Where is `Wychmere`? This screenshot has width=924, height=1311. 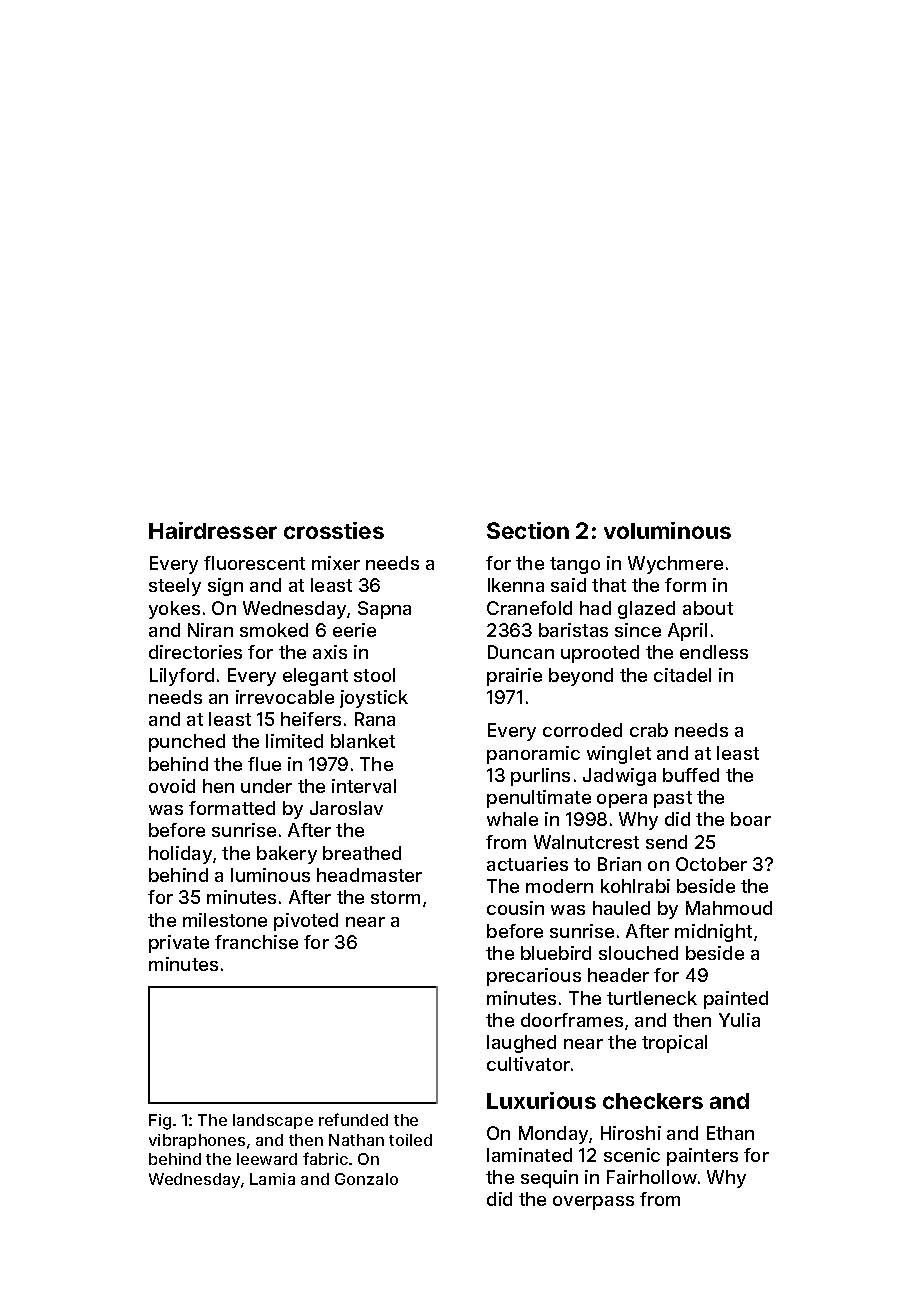 Wychmere is located at coordinates (675, 565).
